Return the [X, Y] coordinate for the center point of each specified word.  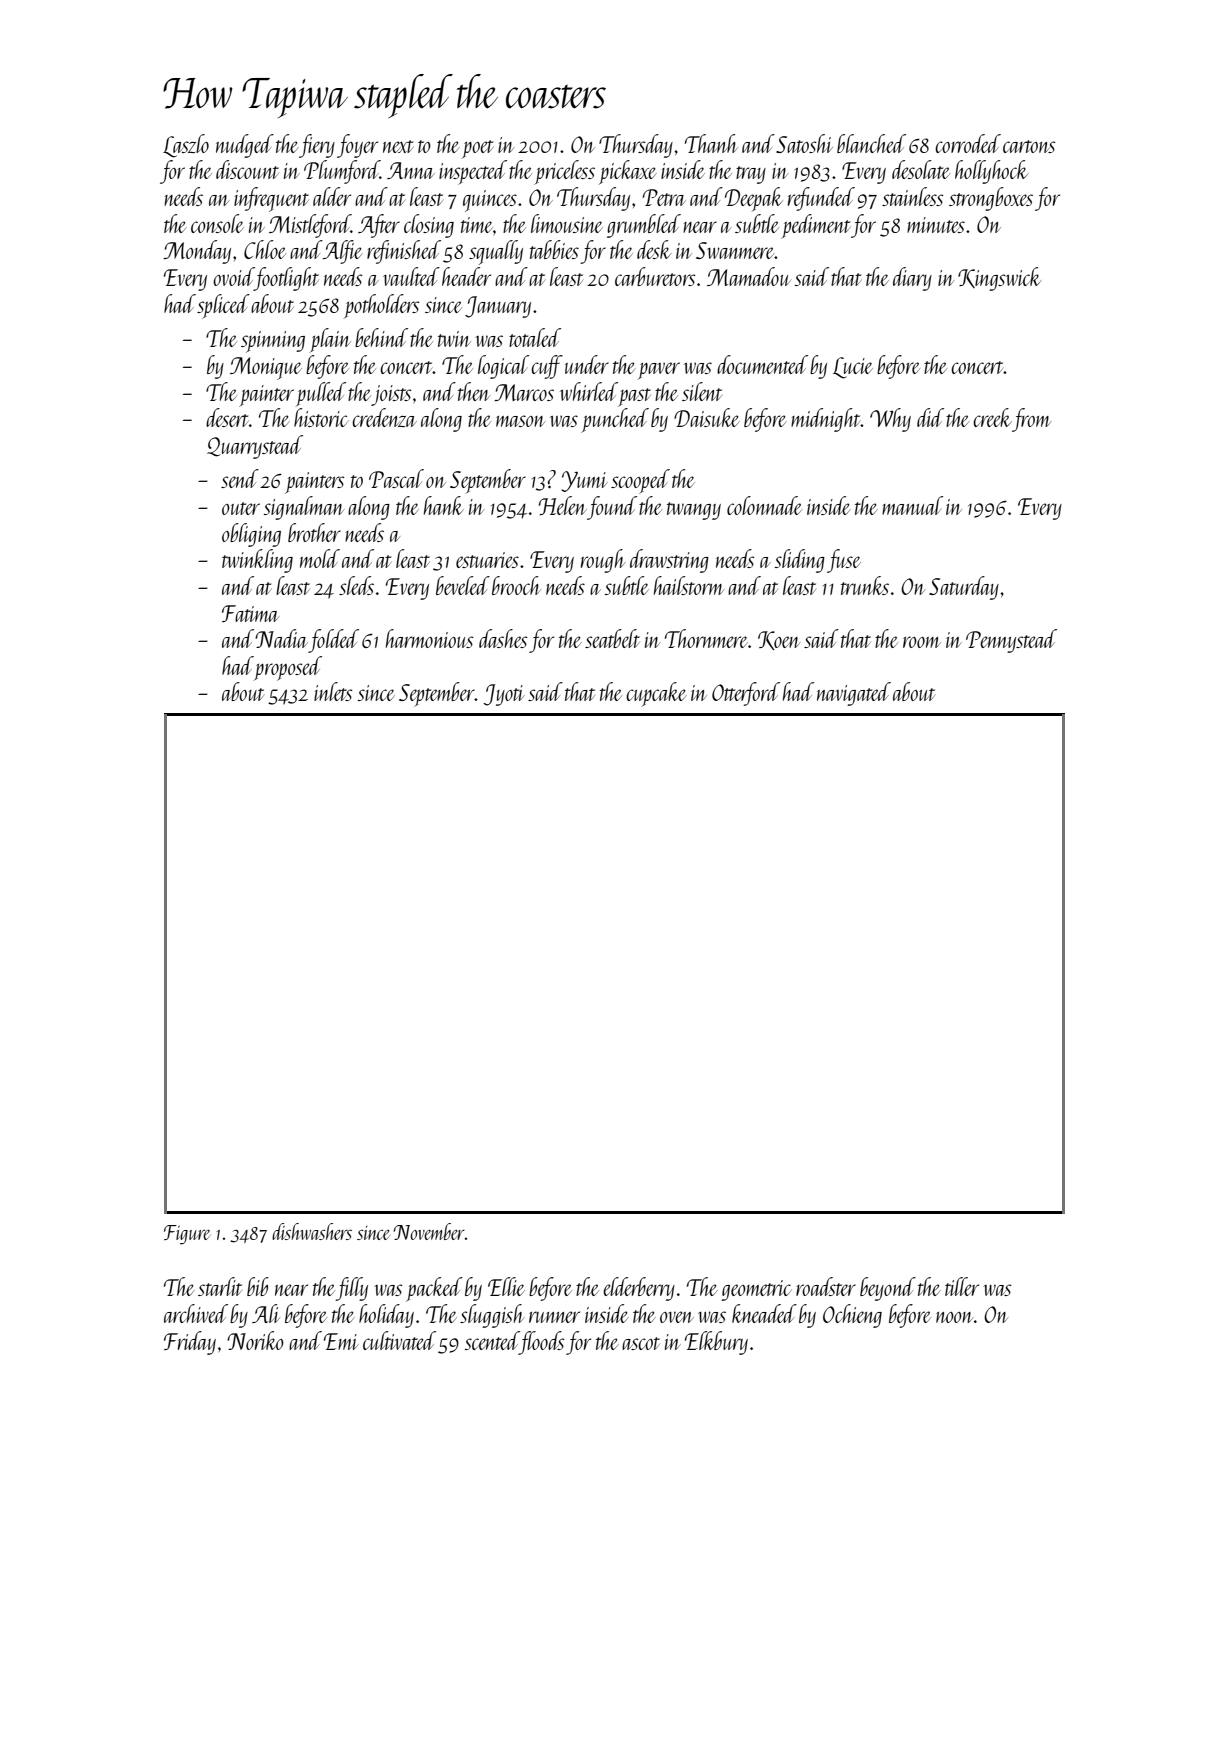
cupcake [656, 694]
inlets [333, 691]
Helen [563, 505]
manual [912, 505]
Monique [266, 368]
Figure [187, 1235]
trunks [865, 585]
